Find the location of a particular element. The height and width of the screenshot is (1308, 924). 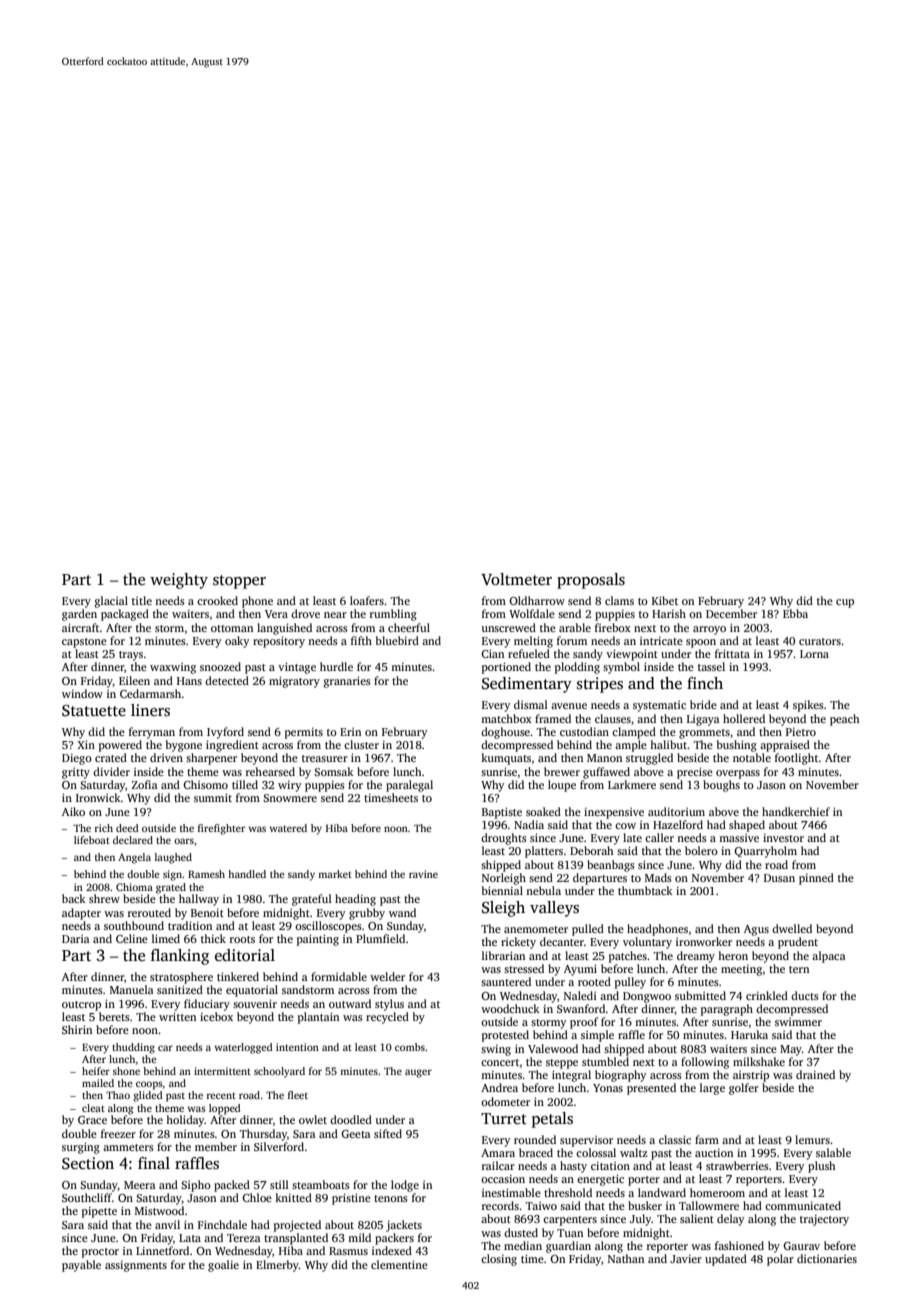

Silverford is located at coordinates (279, 1146).
